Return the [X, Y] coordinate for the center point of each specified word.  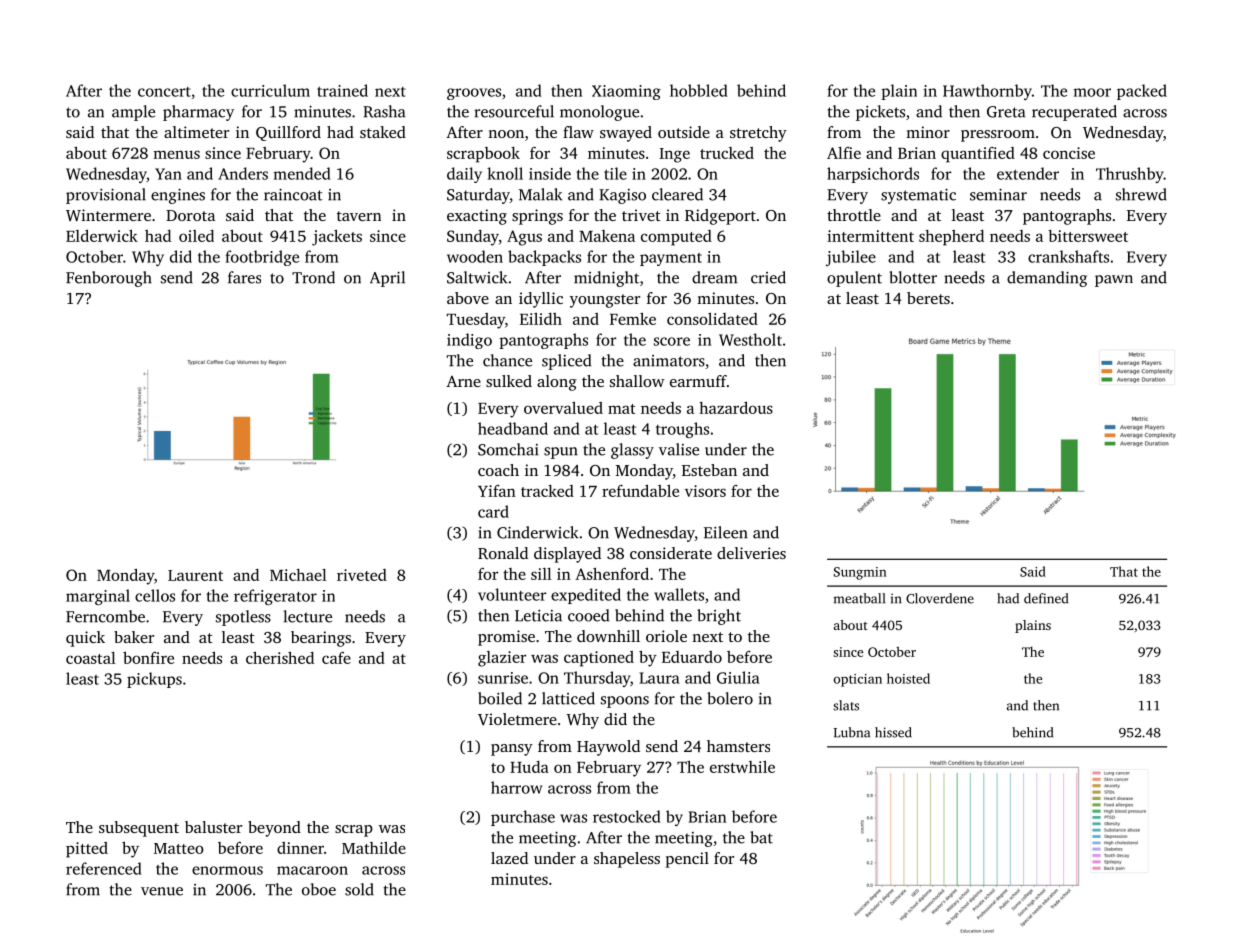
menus [176, 154]
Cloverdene [940, 598]
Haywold [608, 748]
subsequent [139, 829]
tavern [359, 216]
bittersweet [1088, 236]
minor [928, 132]
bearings [321, 639]
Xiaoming [626, 92]
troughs [682, 430]
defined [1046, 598]
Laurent [195, 575]
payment [671, 259]
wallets [679, 594]
